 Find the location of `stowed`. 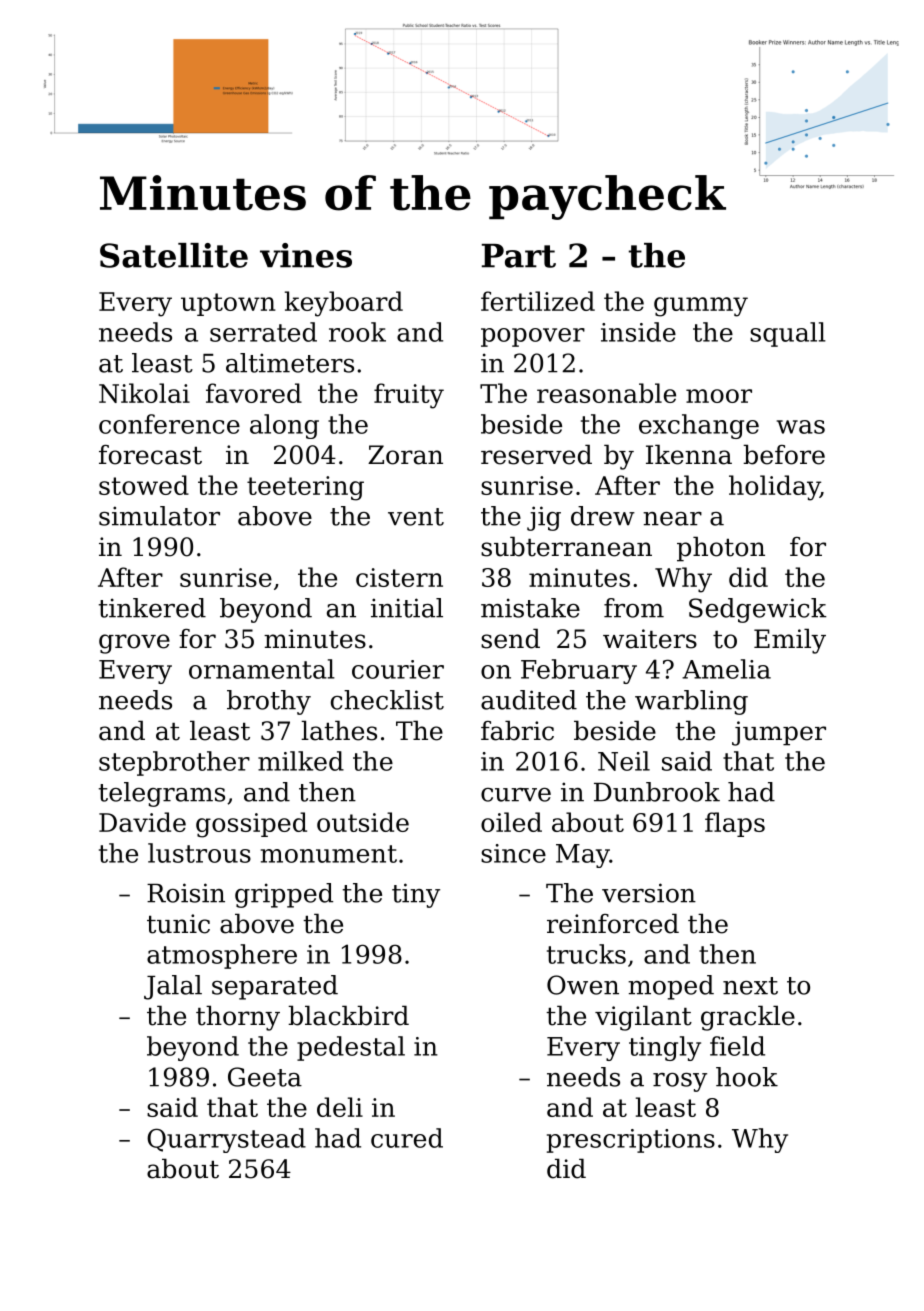

stowed is located at coordinates (144, 485).
